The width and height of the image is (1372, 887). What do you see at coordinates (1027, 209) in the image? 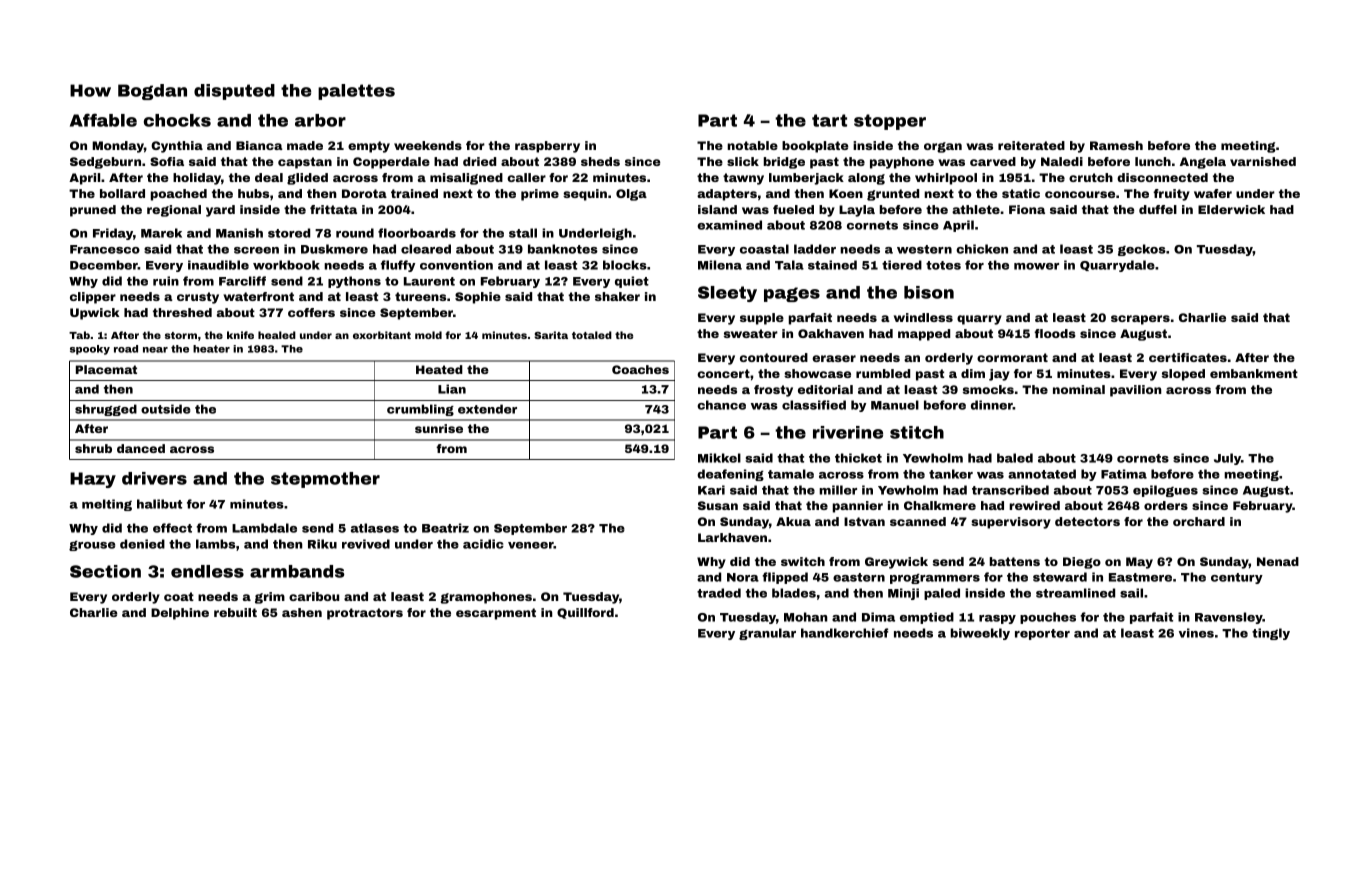
I see `Fiona` at bounding box center [1027, 209].
